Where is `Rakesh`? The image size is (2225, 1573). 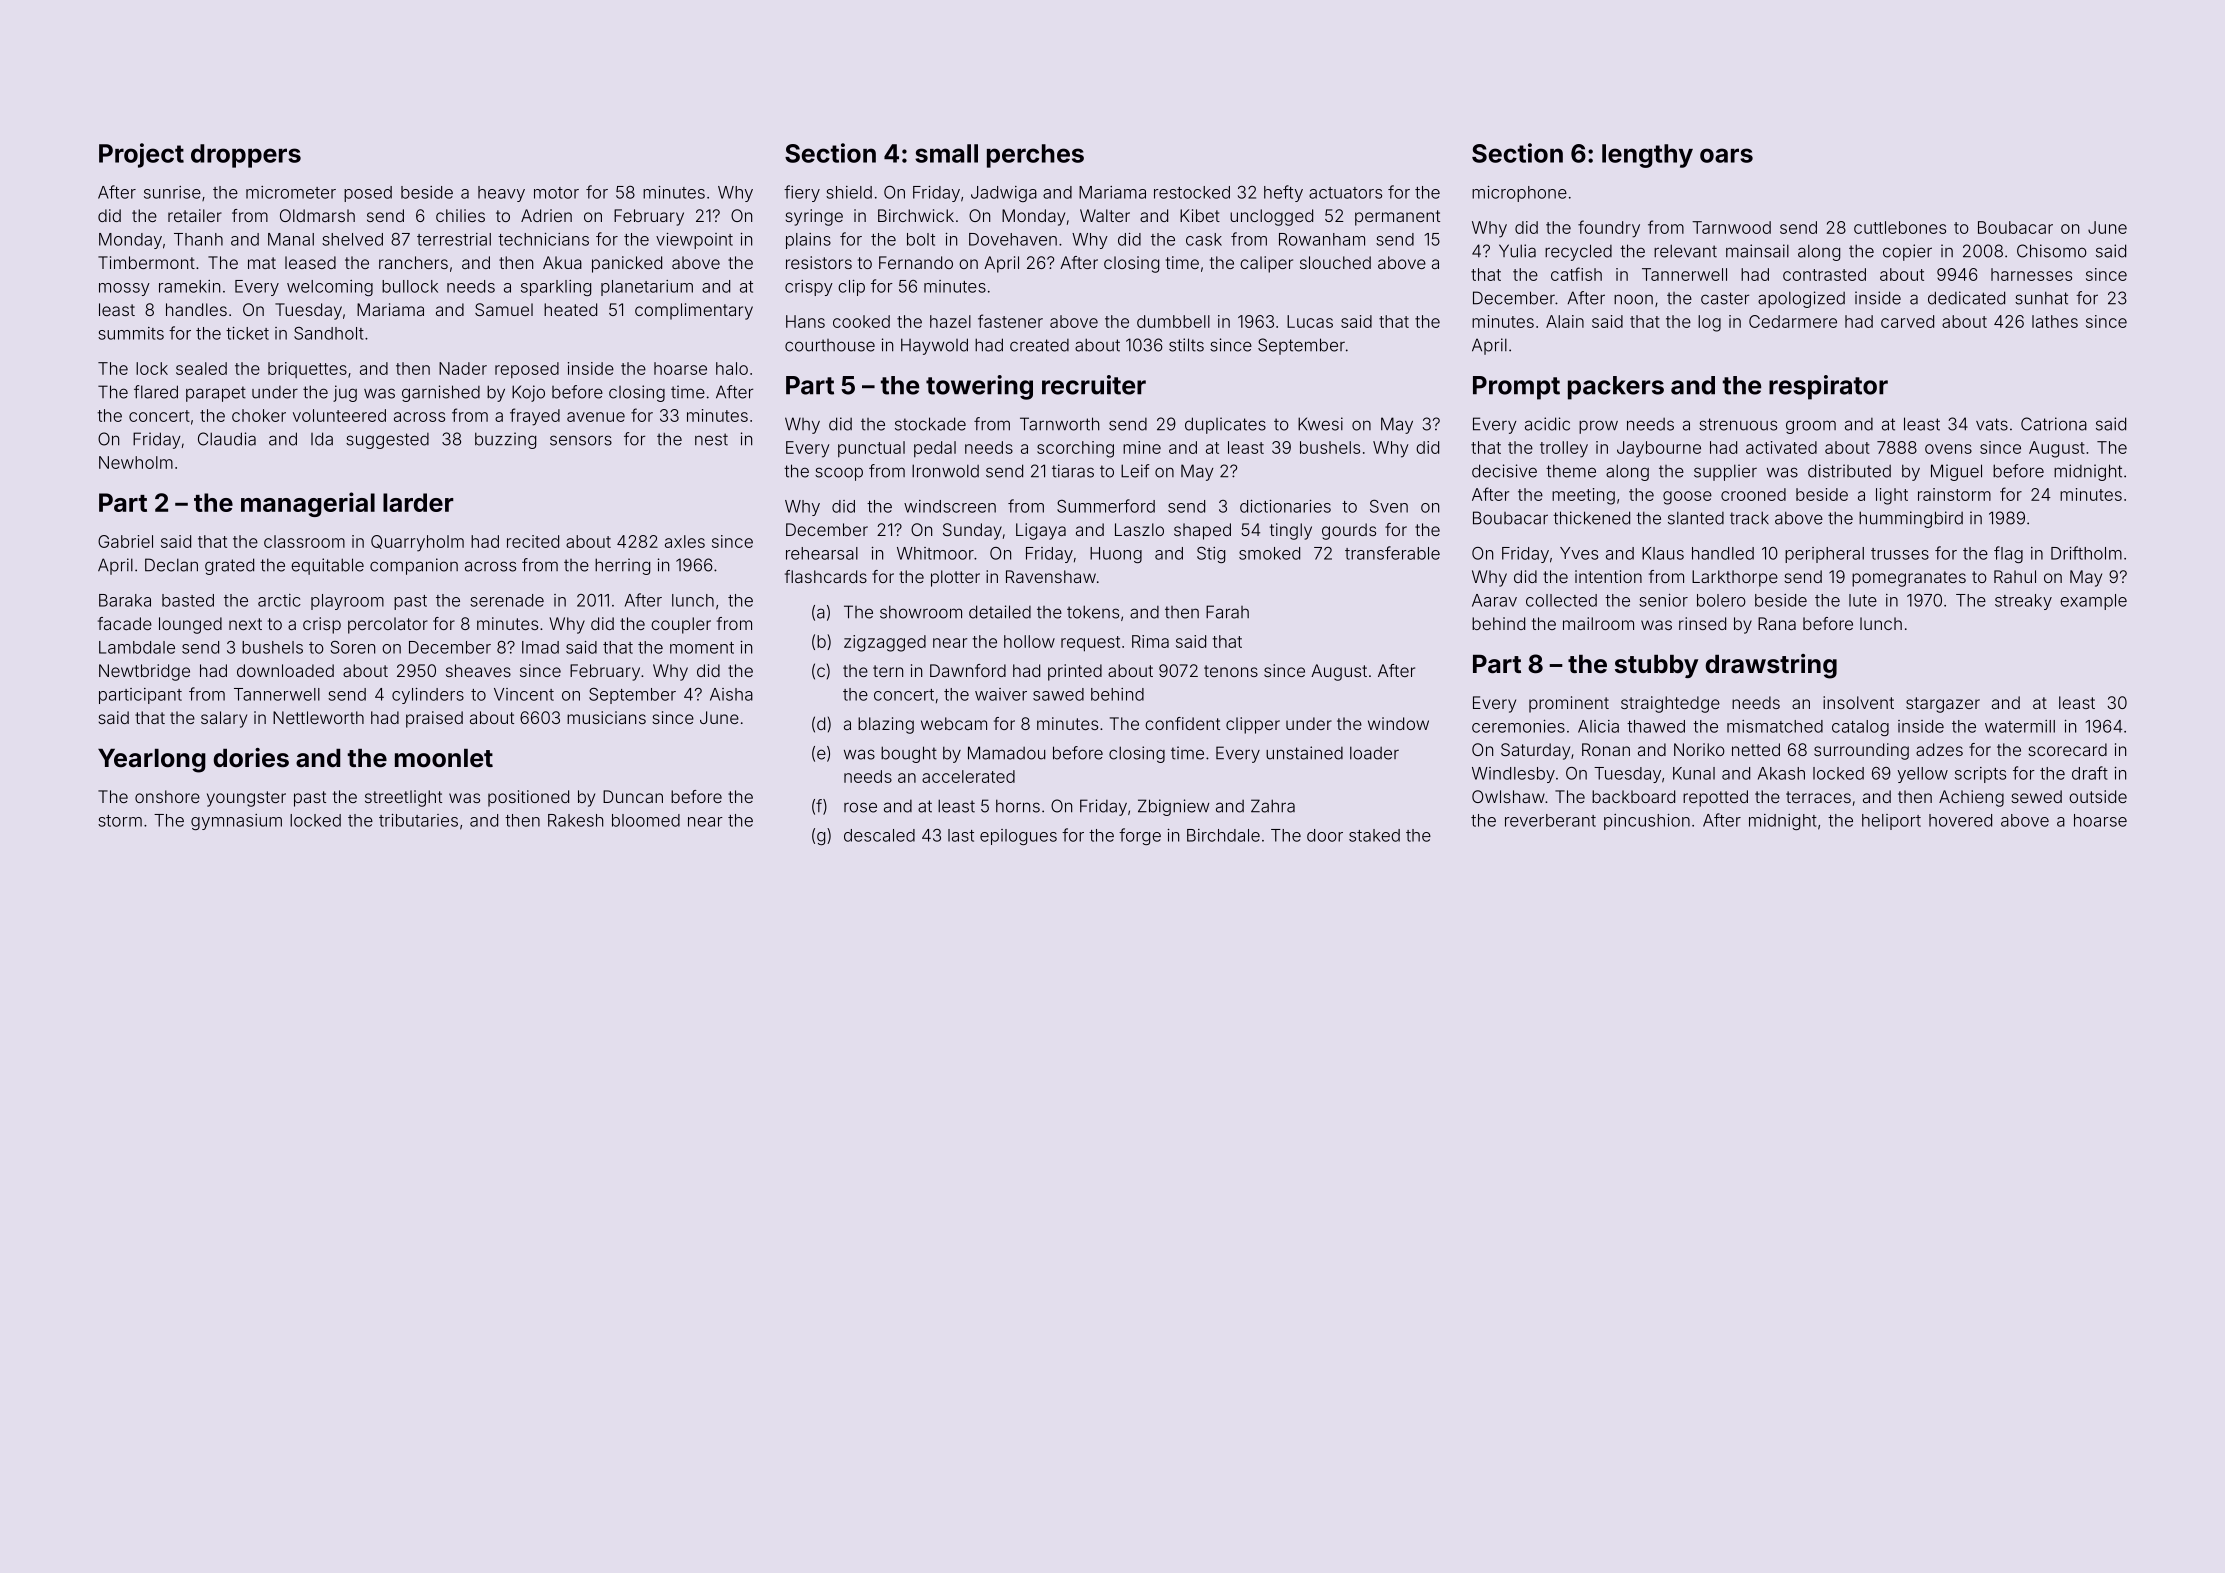
Rakesh is located at coordinates (575, 820).
